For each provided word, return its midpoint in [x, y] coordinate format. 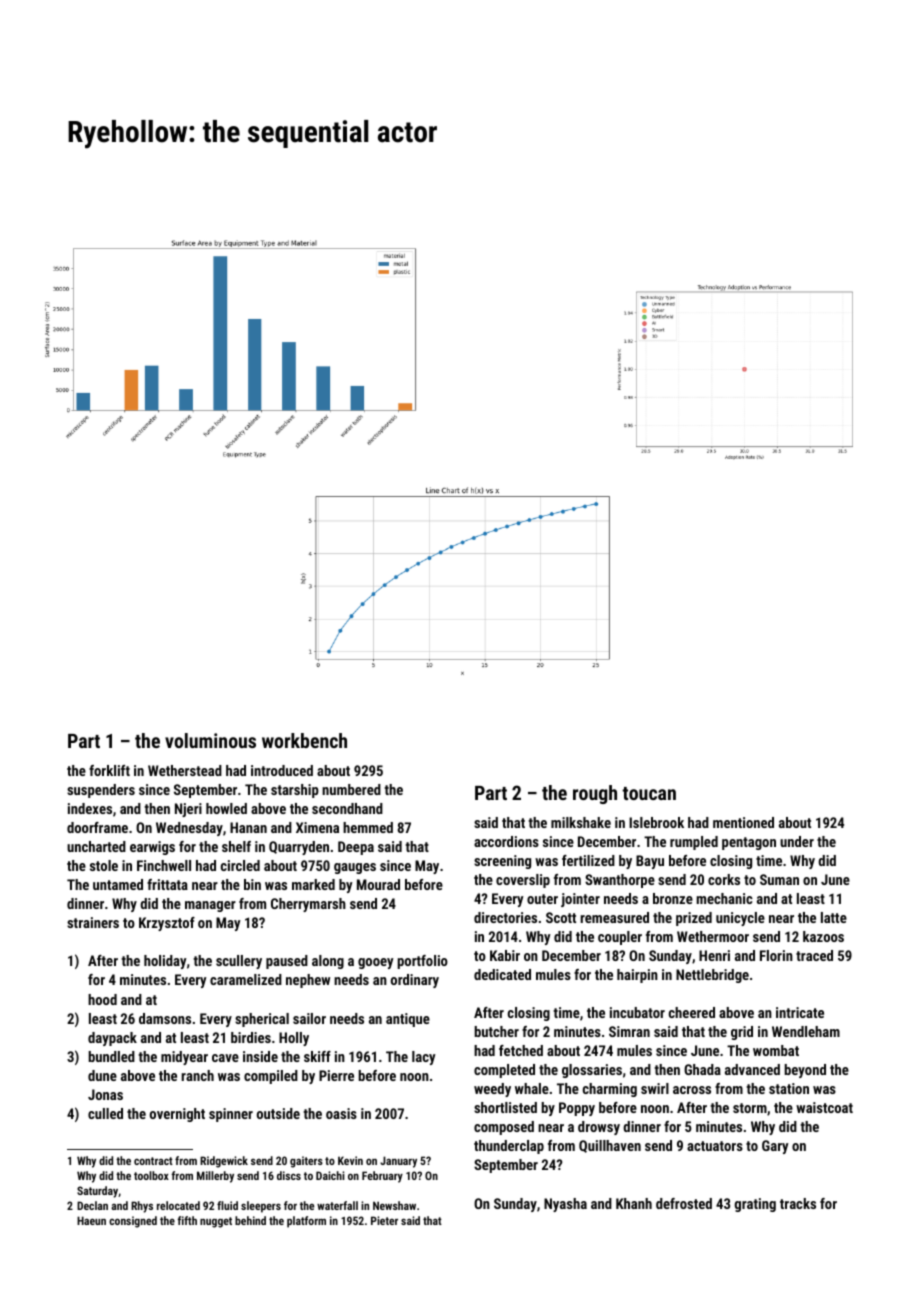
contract [153, 1161]
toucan [649, 793]
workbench [304, 740]
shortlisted [505, 1107]
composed [504, 1128]
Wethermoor [713, 936]
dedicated [502, 974]
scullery [239, 962]
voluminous [210, 740]
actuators [715, 1146]
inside [260, 1056]
